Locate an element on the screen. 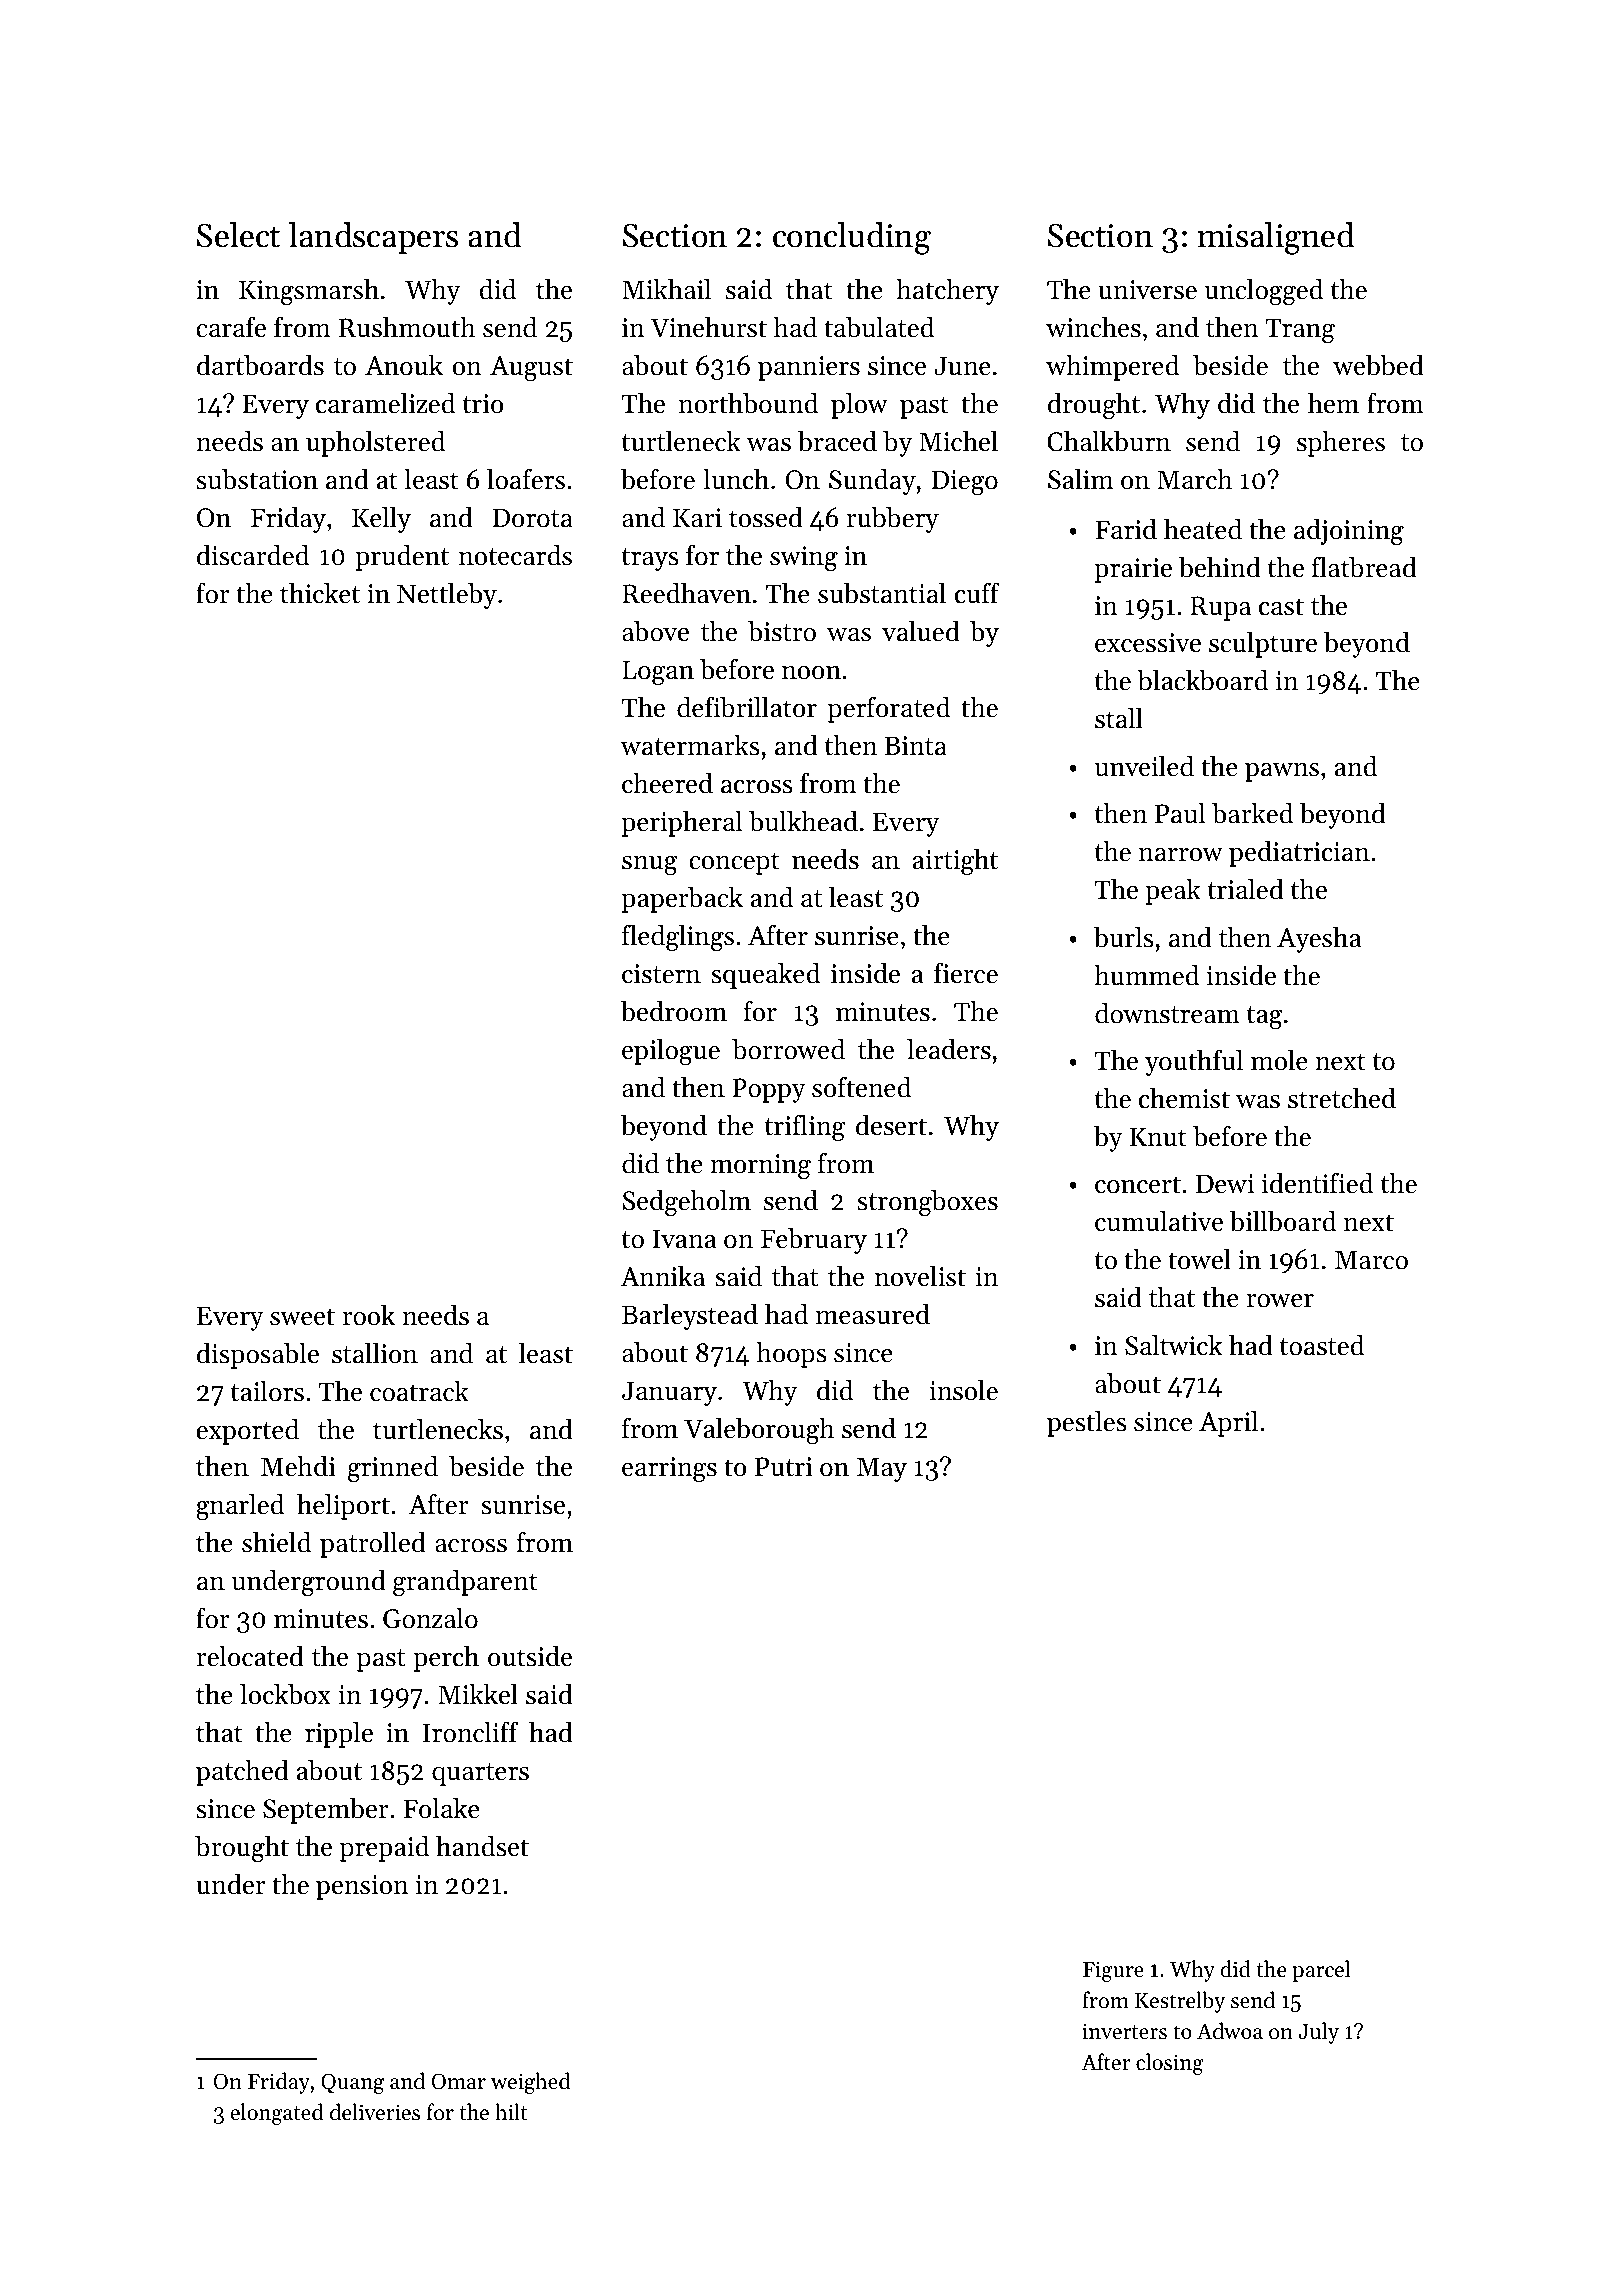 This screenshot has width=1620, height=2292. handset is located at coordinates (482, 1846).
